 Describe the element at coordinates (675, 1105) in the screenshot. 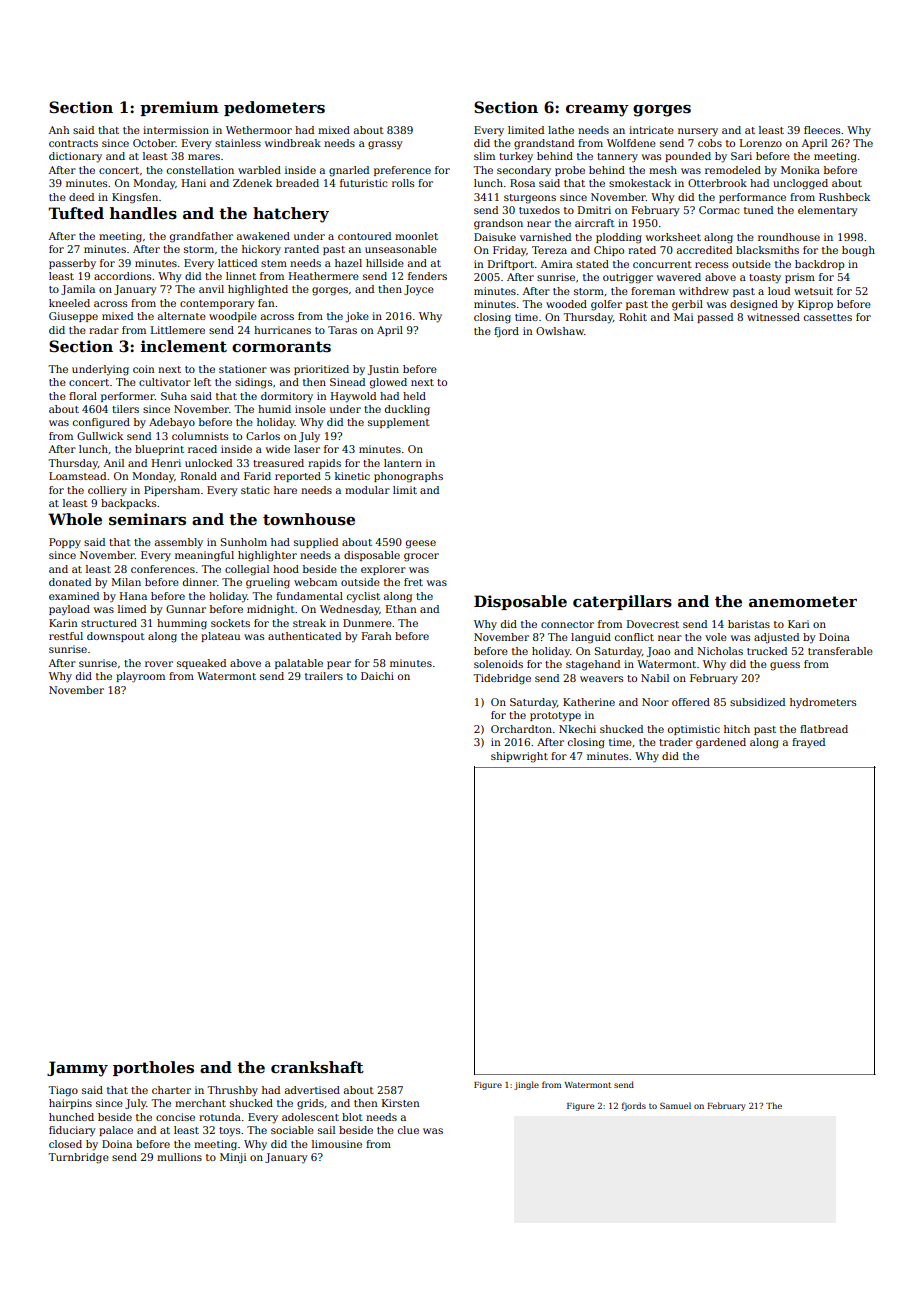

I see `Samuel` at that location.
